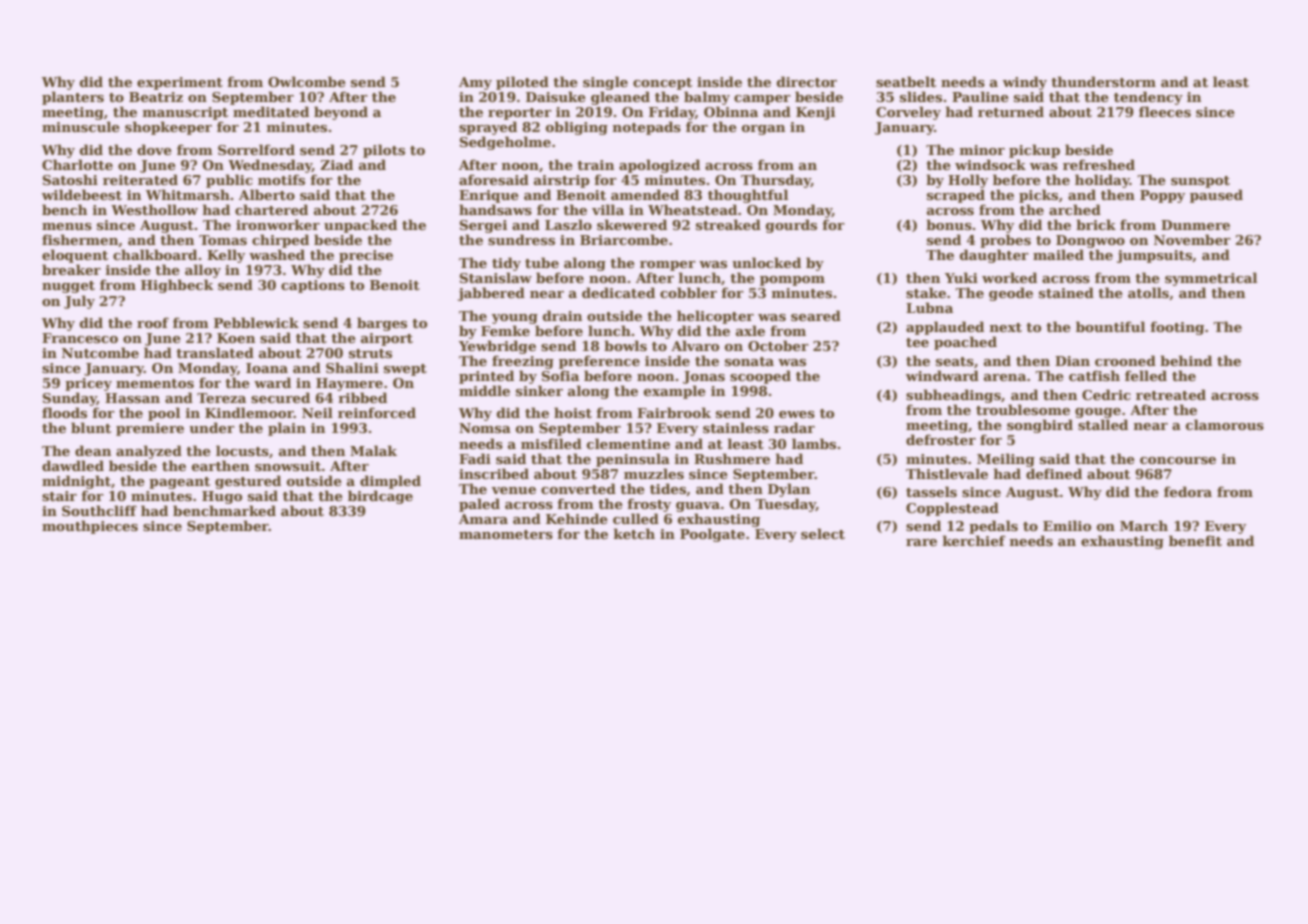  Describe the element at coordinates (921, 542) in the page. I see `rare` at that location.
